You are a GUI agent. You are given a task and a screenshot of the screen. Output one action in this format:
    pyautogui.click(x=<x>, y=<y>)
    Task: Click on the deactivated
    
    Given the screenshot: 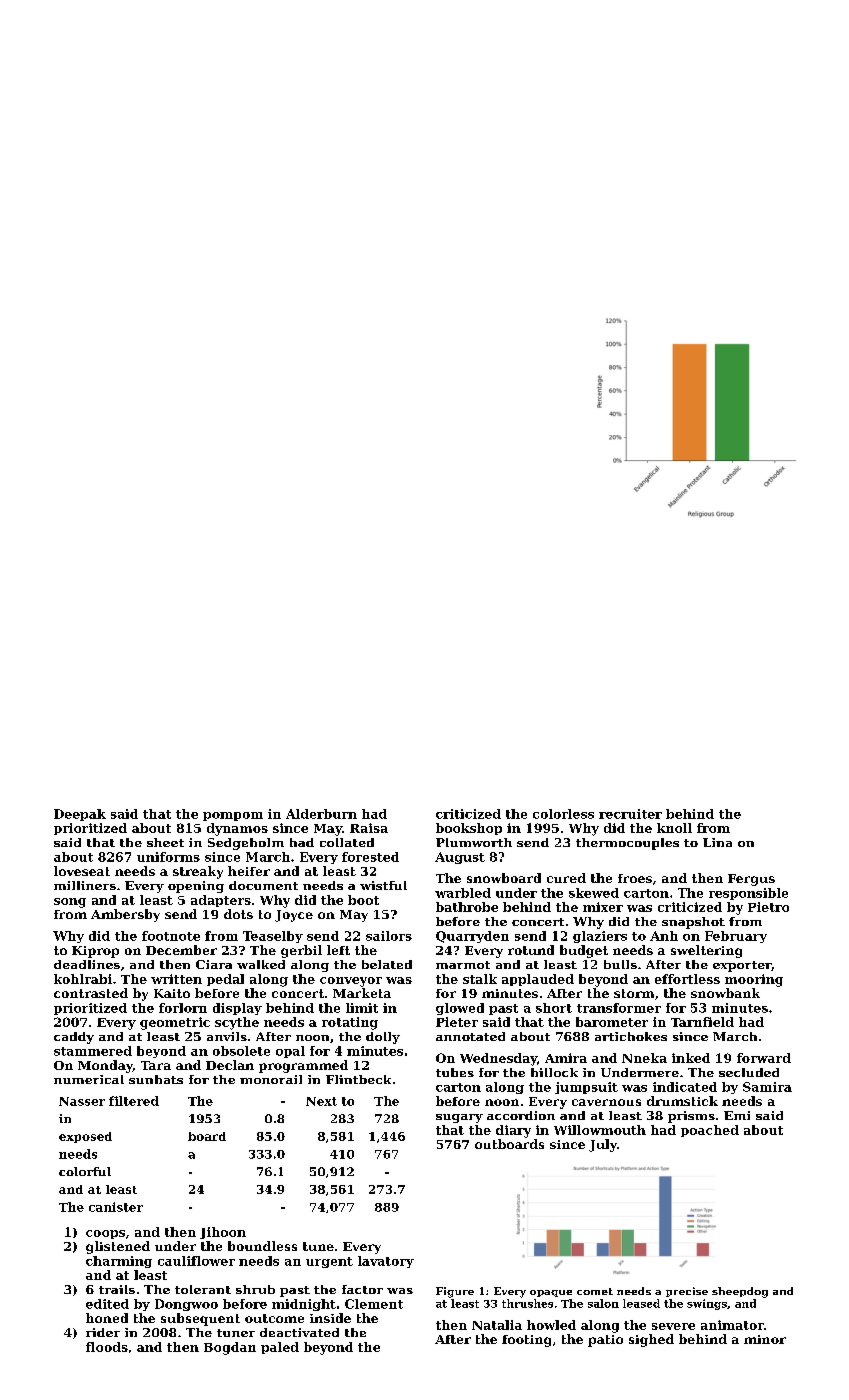 What is the action you would take?
    pyautogui.click(x=299, y=1332)
